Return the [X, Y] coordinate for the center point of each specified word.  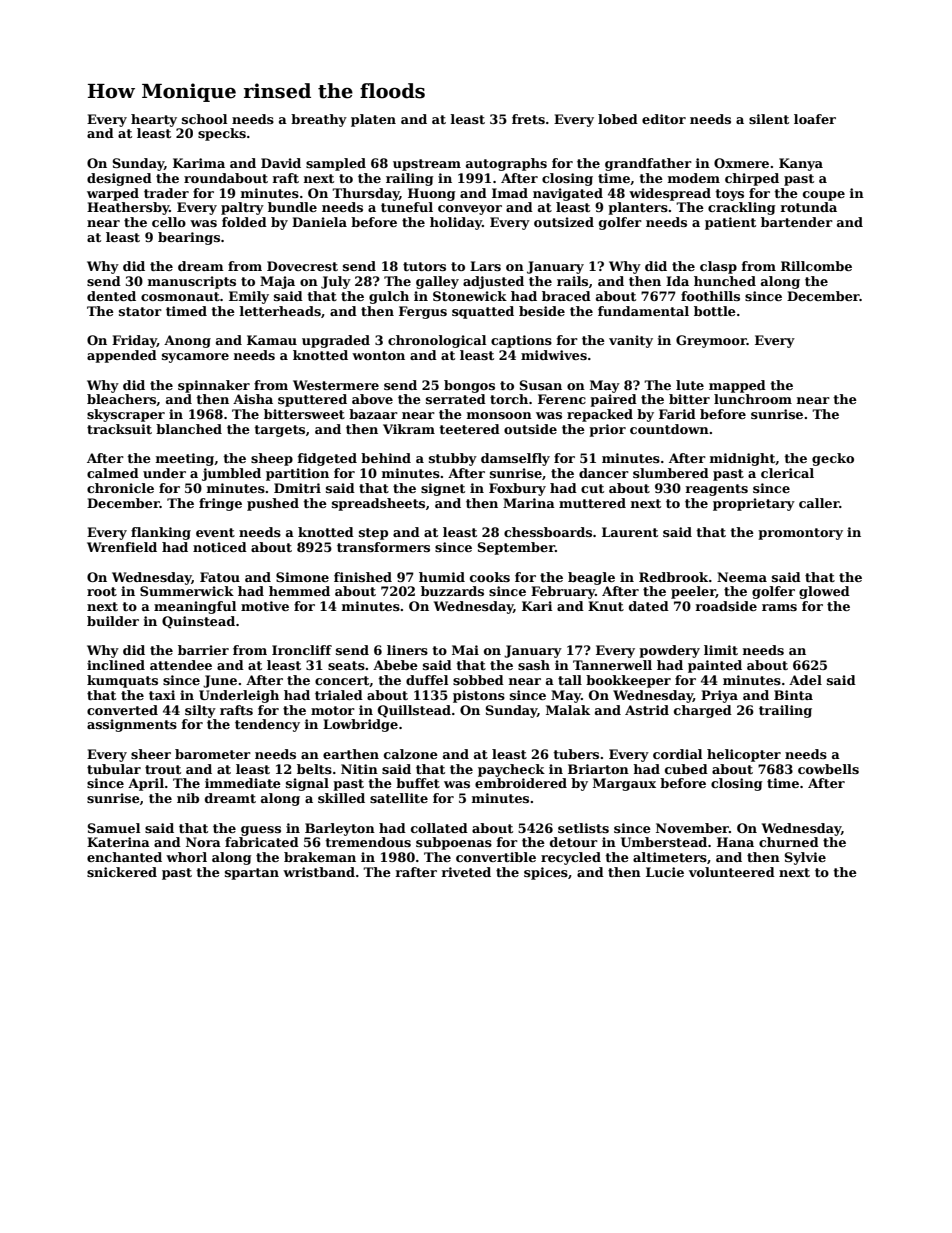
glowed [824, 592]
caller [819, 503]
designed [119, 179]
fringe [220, 504]
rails [572, 281]
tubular [114, 769]
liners [407, 650]
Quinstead [198, 622]
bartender [797, 222]
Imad [510, 193]
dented [111, 296]
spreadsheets [378, 504]
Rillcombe [816, 266]
